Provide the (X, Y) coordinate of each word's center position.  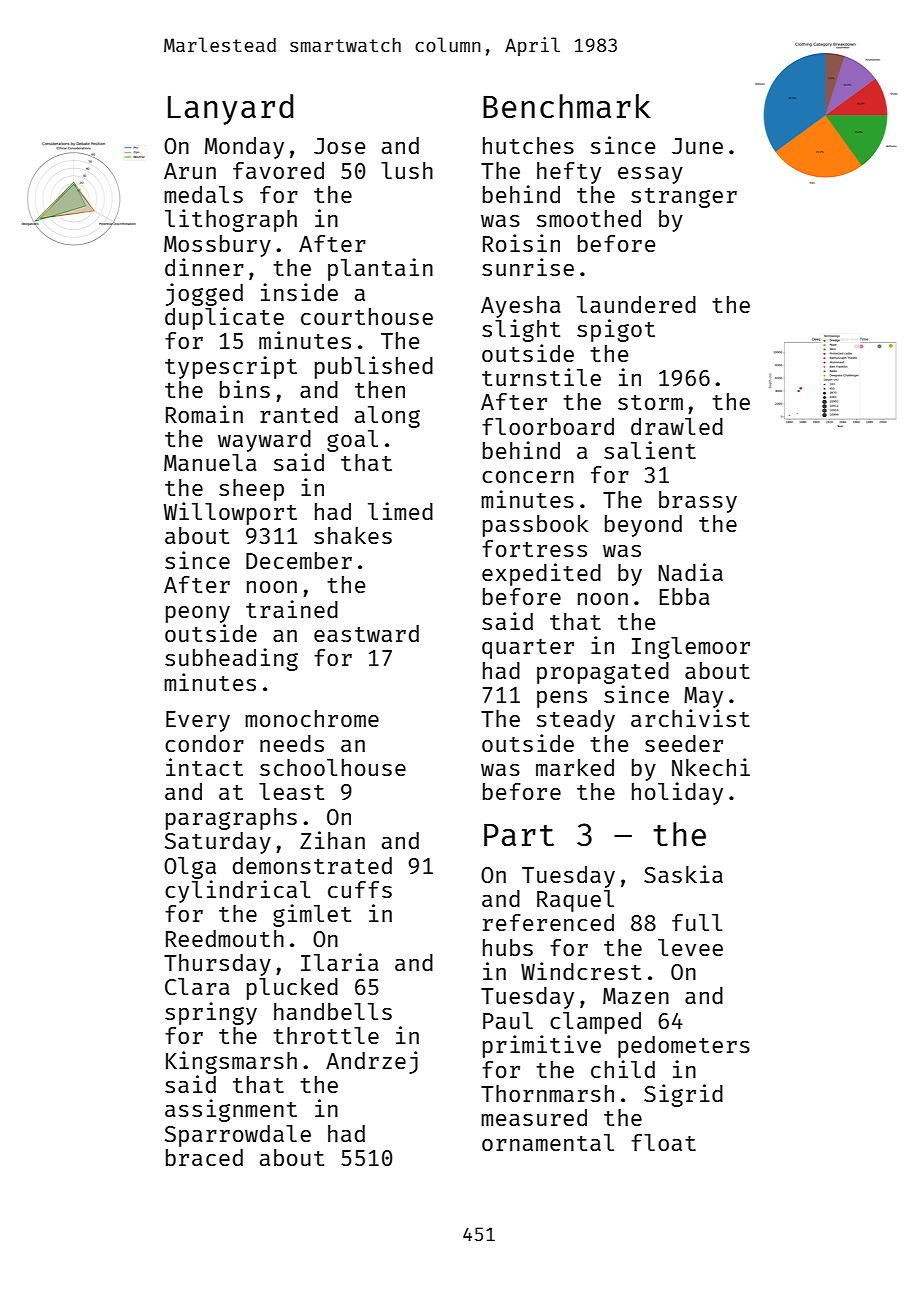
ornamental (548, 1142)
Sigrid (683, 1095)
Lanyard (230, 109)
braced (204, 1157)
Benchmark (567, 106)
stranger (684, 198)
